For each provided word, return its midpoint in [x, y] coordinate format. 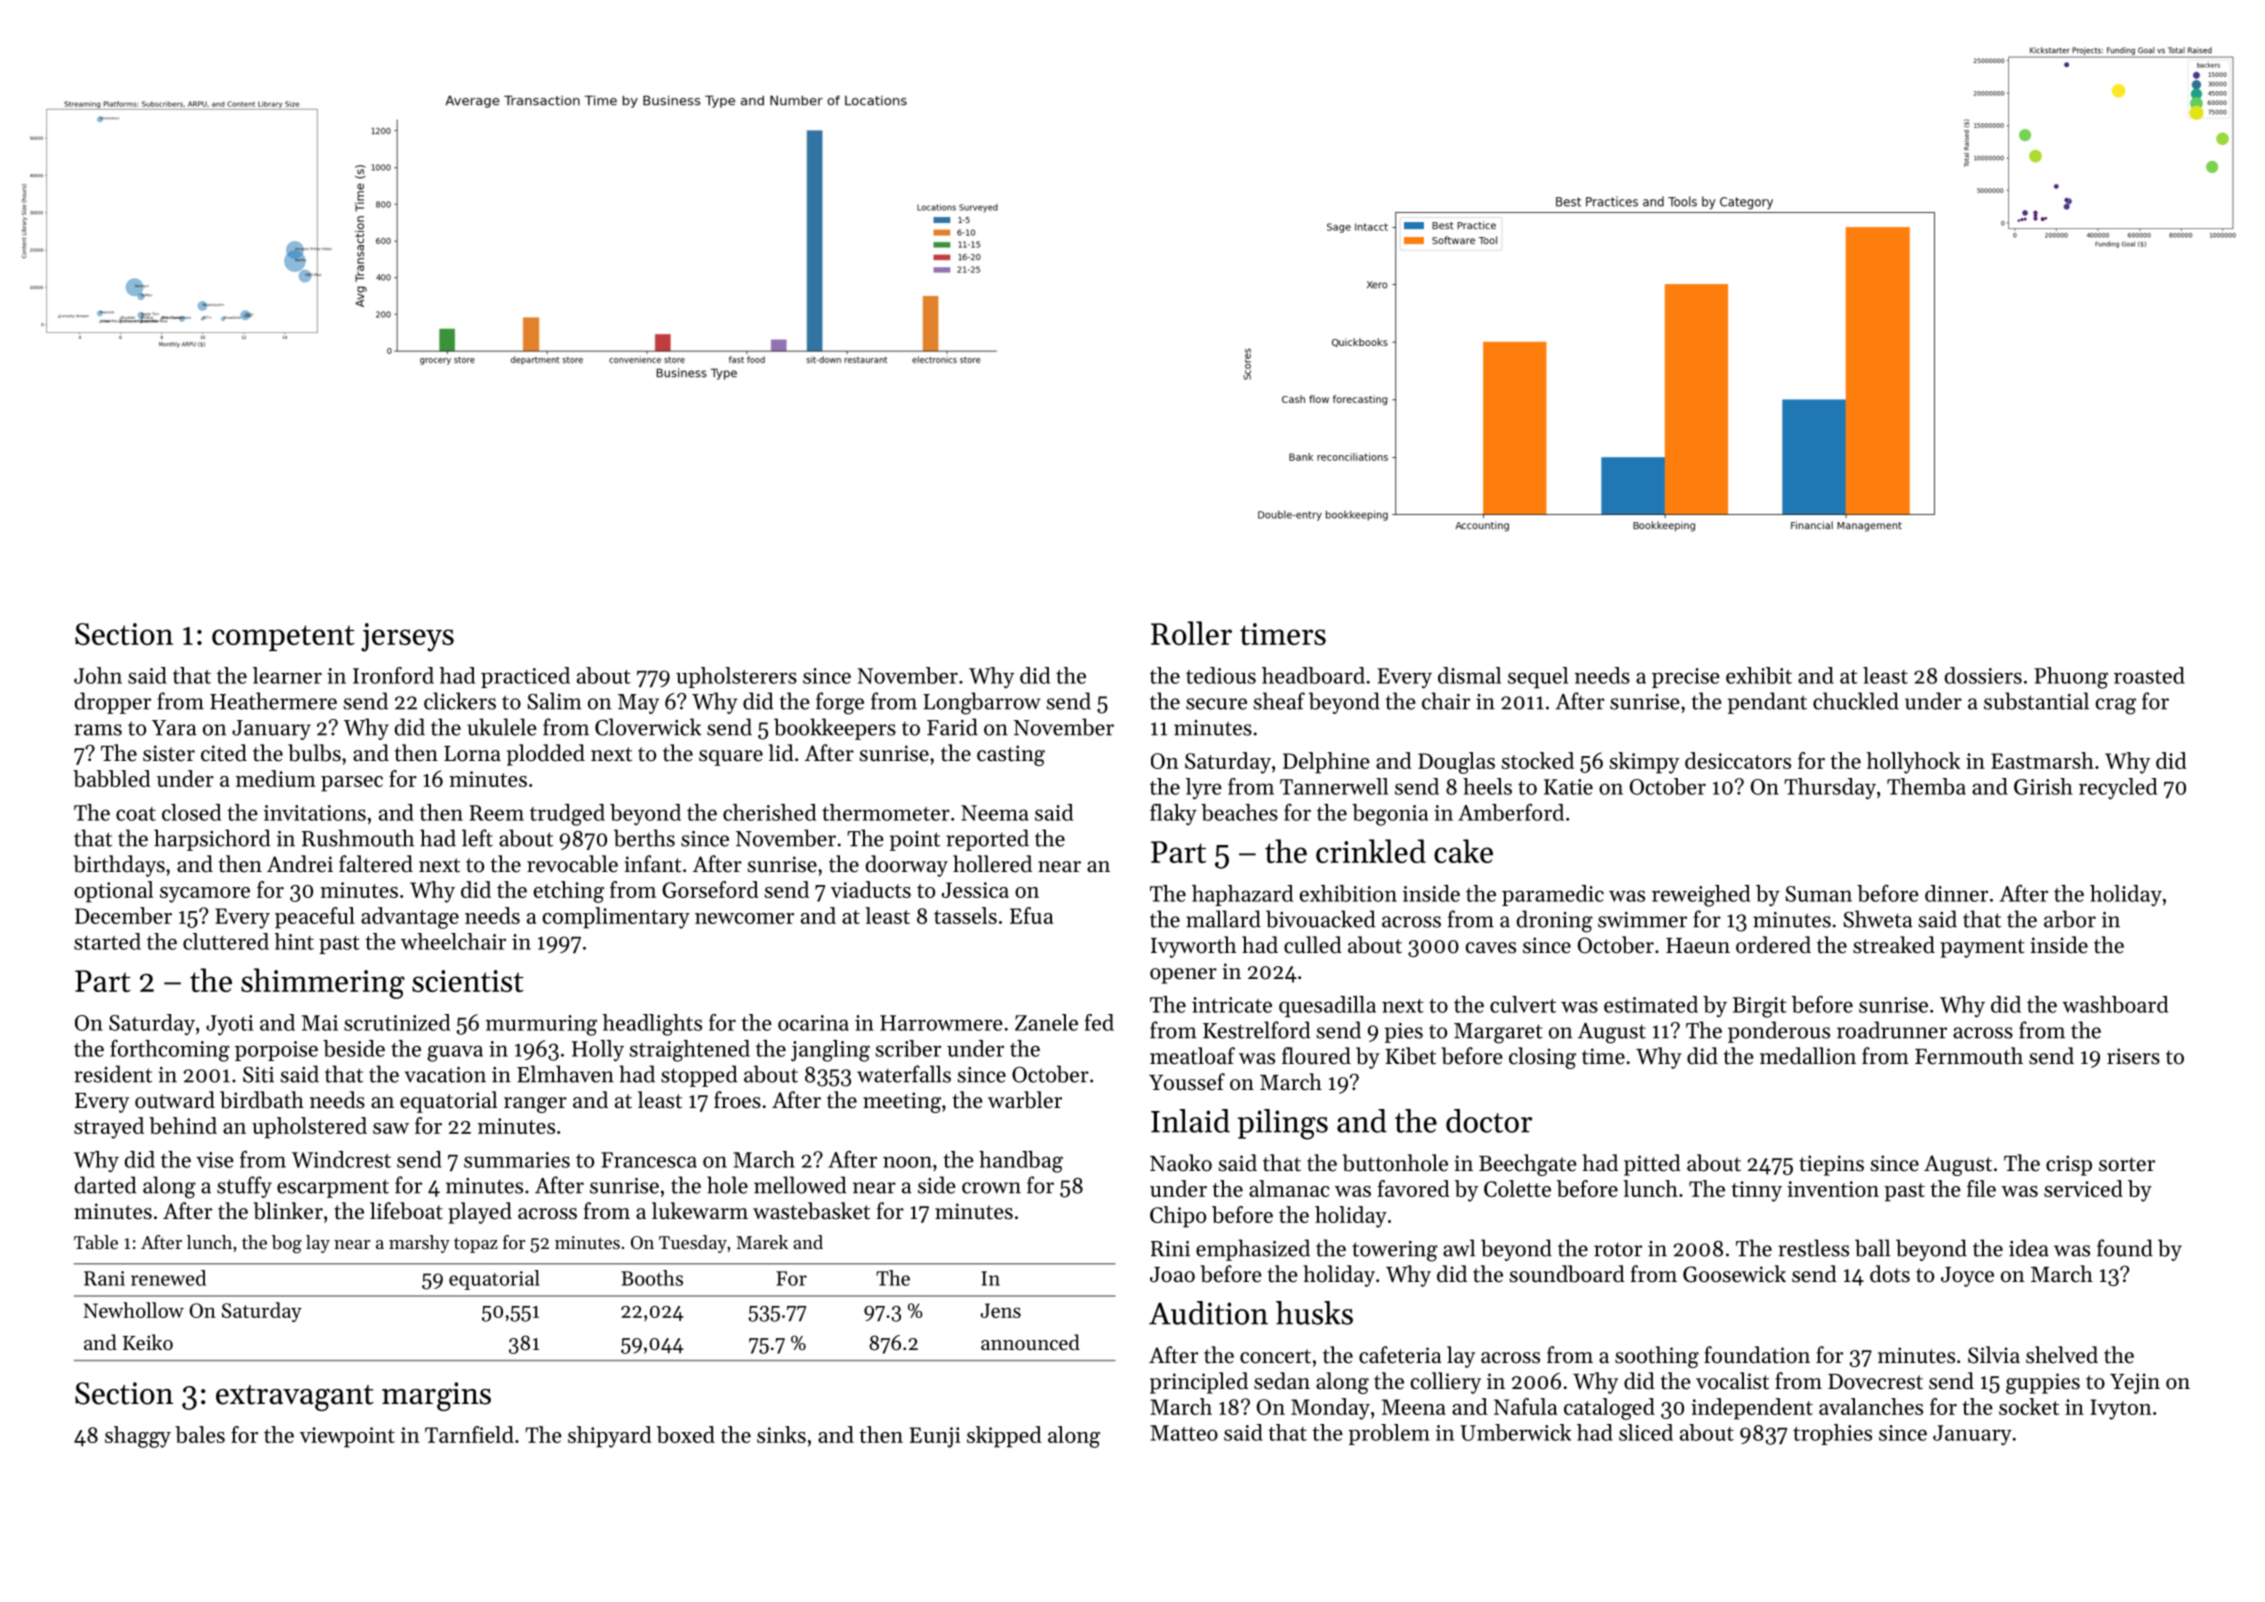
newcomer [744, 918]
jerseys [407, 637]
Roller [1191, 633]
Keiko [148, 1342]
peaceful [315, 918]
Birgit [1760, 1007]
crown [991, 1188]
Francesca [649, 1160]
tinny [1756, 1191]
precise [1686, 678]
